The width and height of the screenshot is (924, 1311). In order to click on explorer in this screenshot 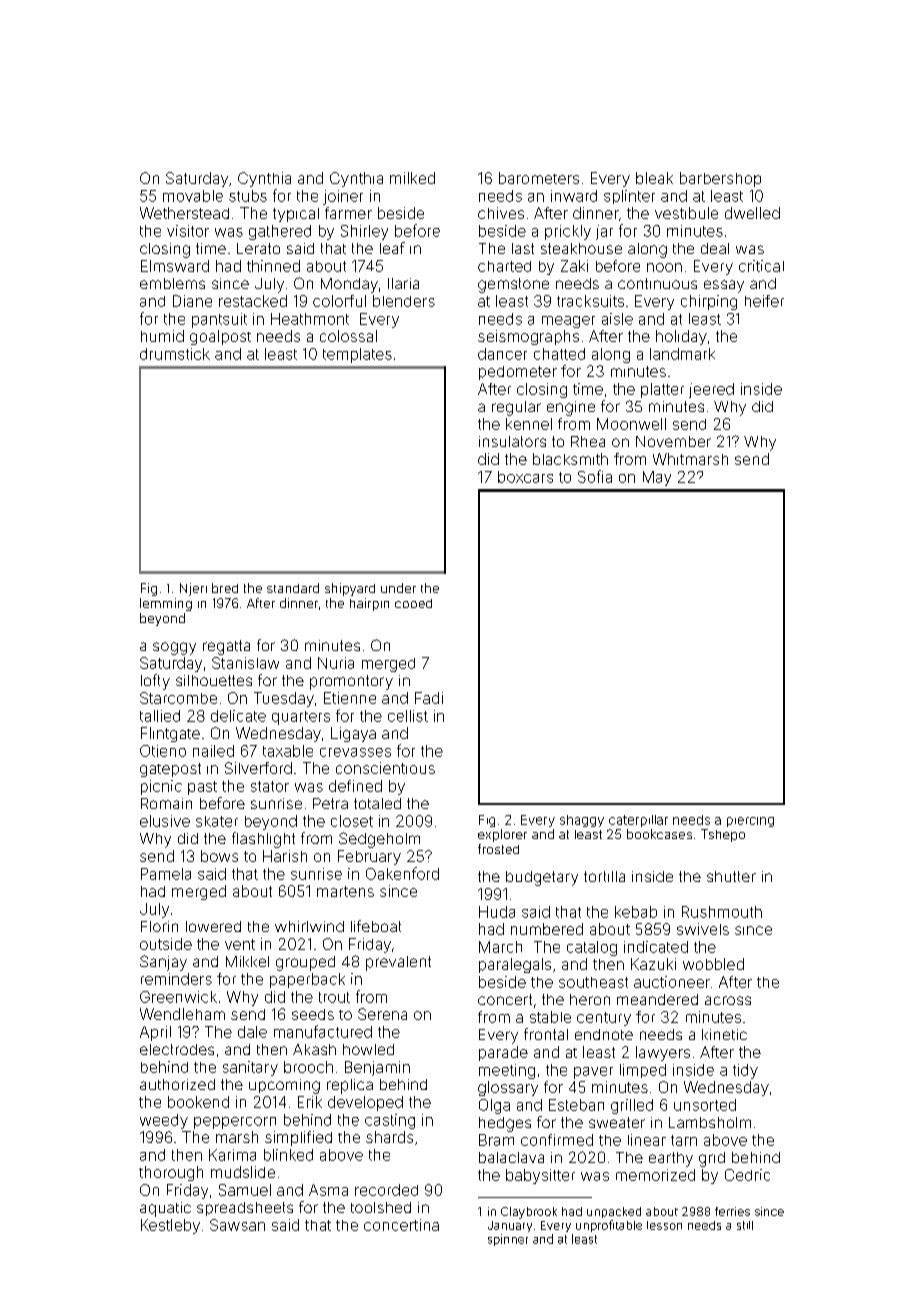, I will do `click(502, 835)`.
